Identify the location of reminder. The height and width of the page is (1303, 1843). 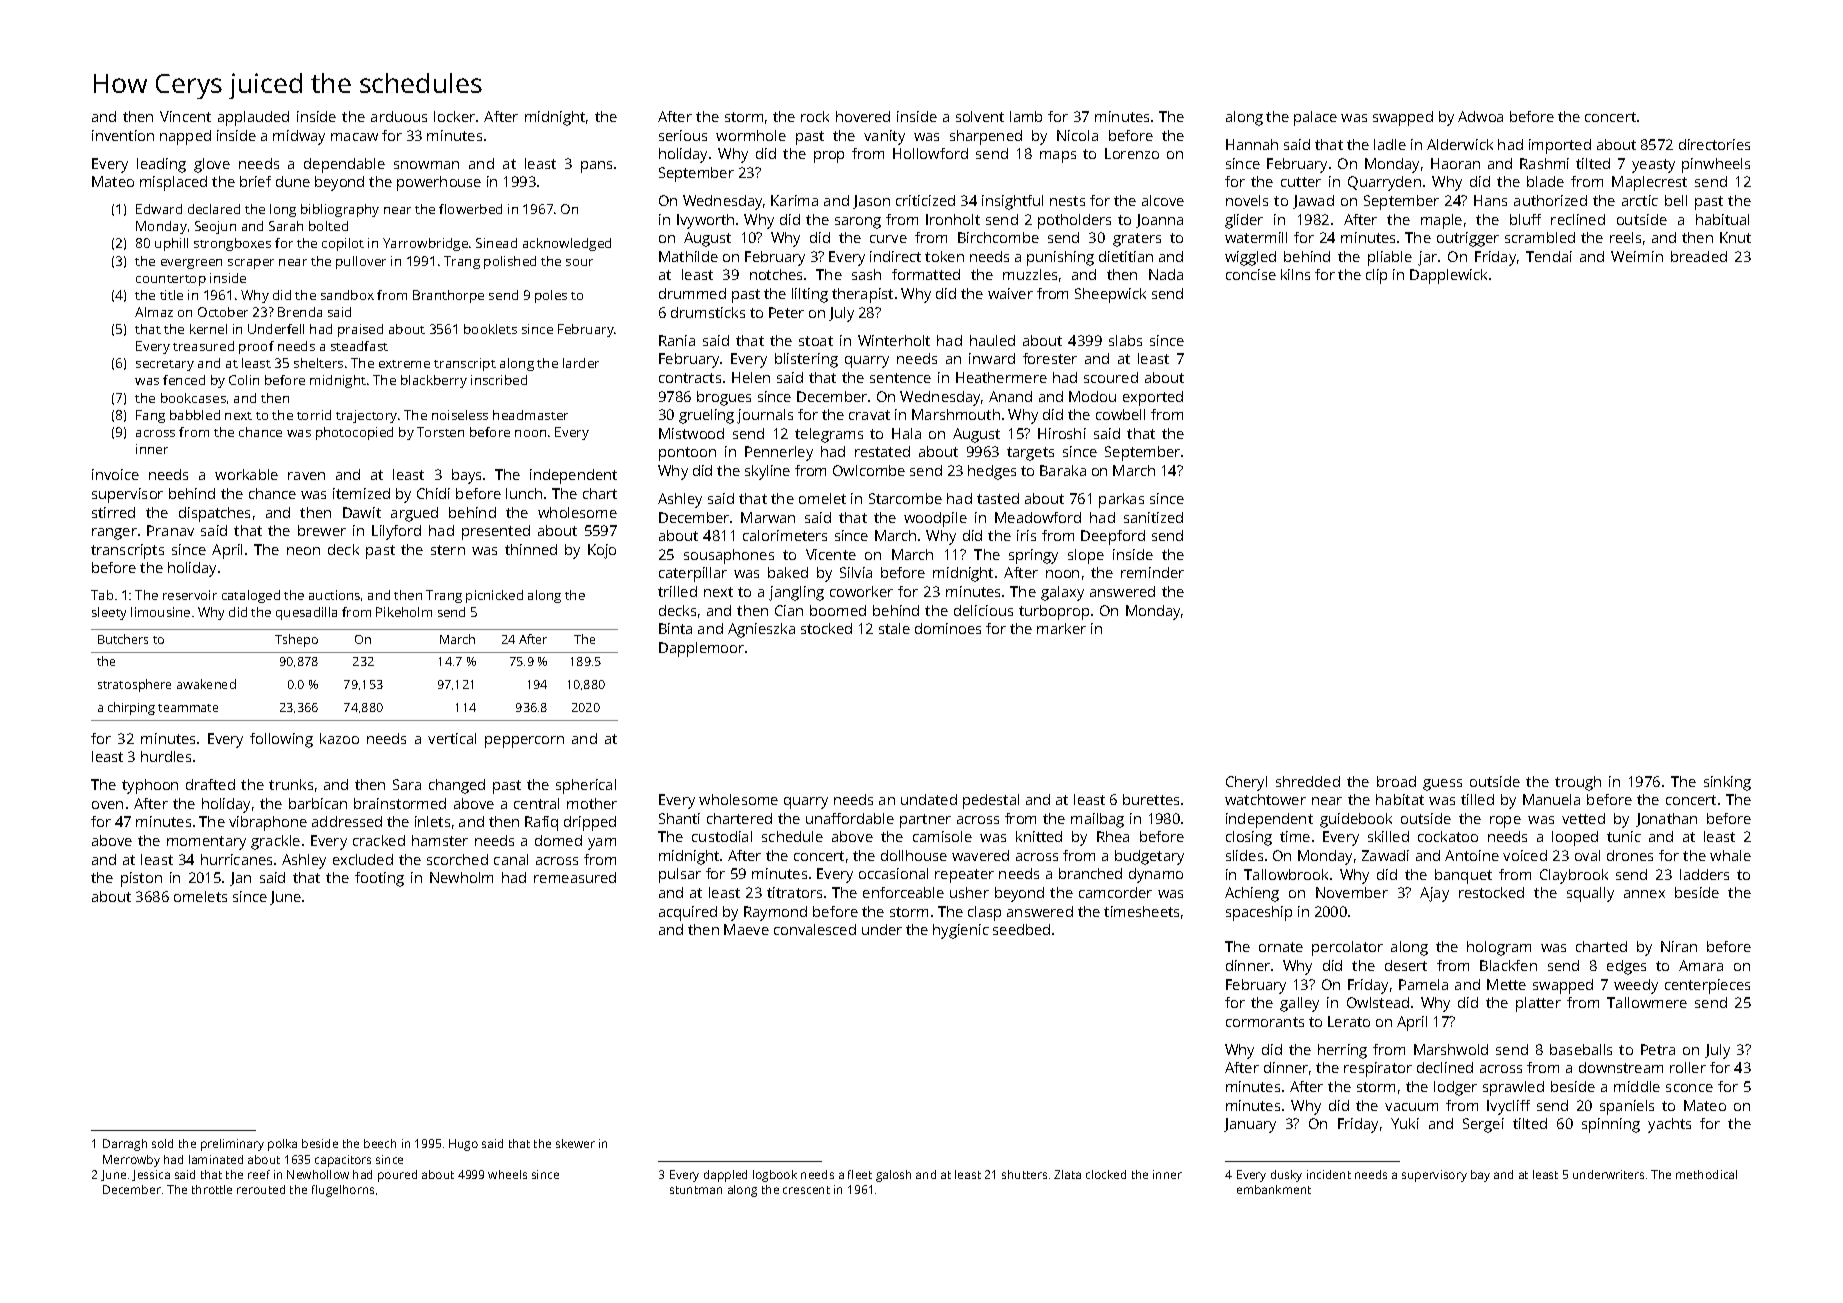
(1152, 572).
